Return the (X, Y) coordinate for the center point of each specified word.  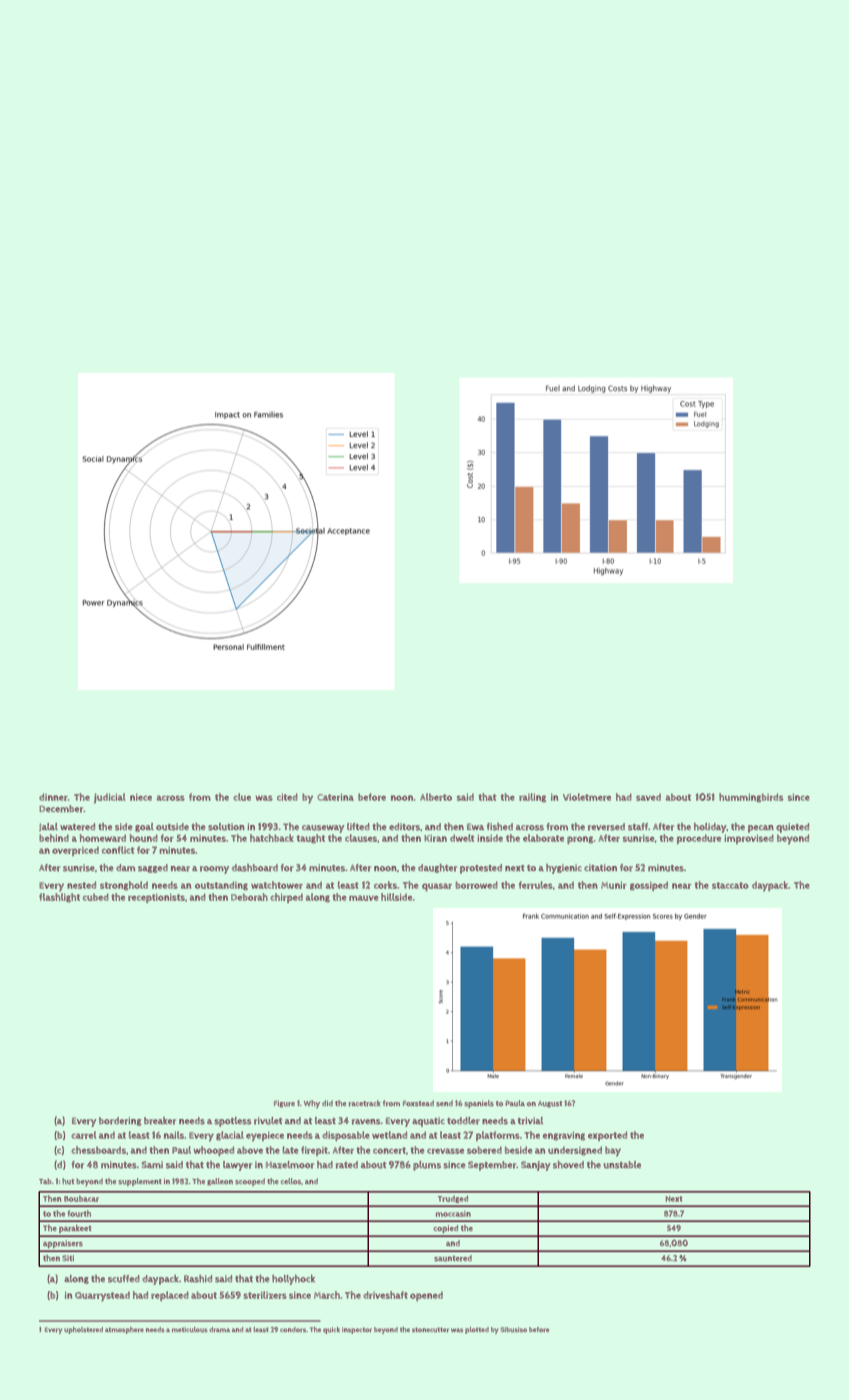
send (444, 1103)
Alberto (436, 797)
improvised (749, 839)
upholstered (83, 1330)
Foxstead (418, 1103)
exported (607, 1136)
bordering (120, 1121)
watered (77, 827)
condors (293, 1330)
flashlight (59, 898)
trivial (530, 1121)
